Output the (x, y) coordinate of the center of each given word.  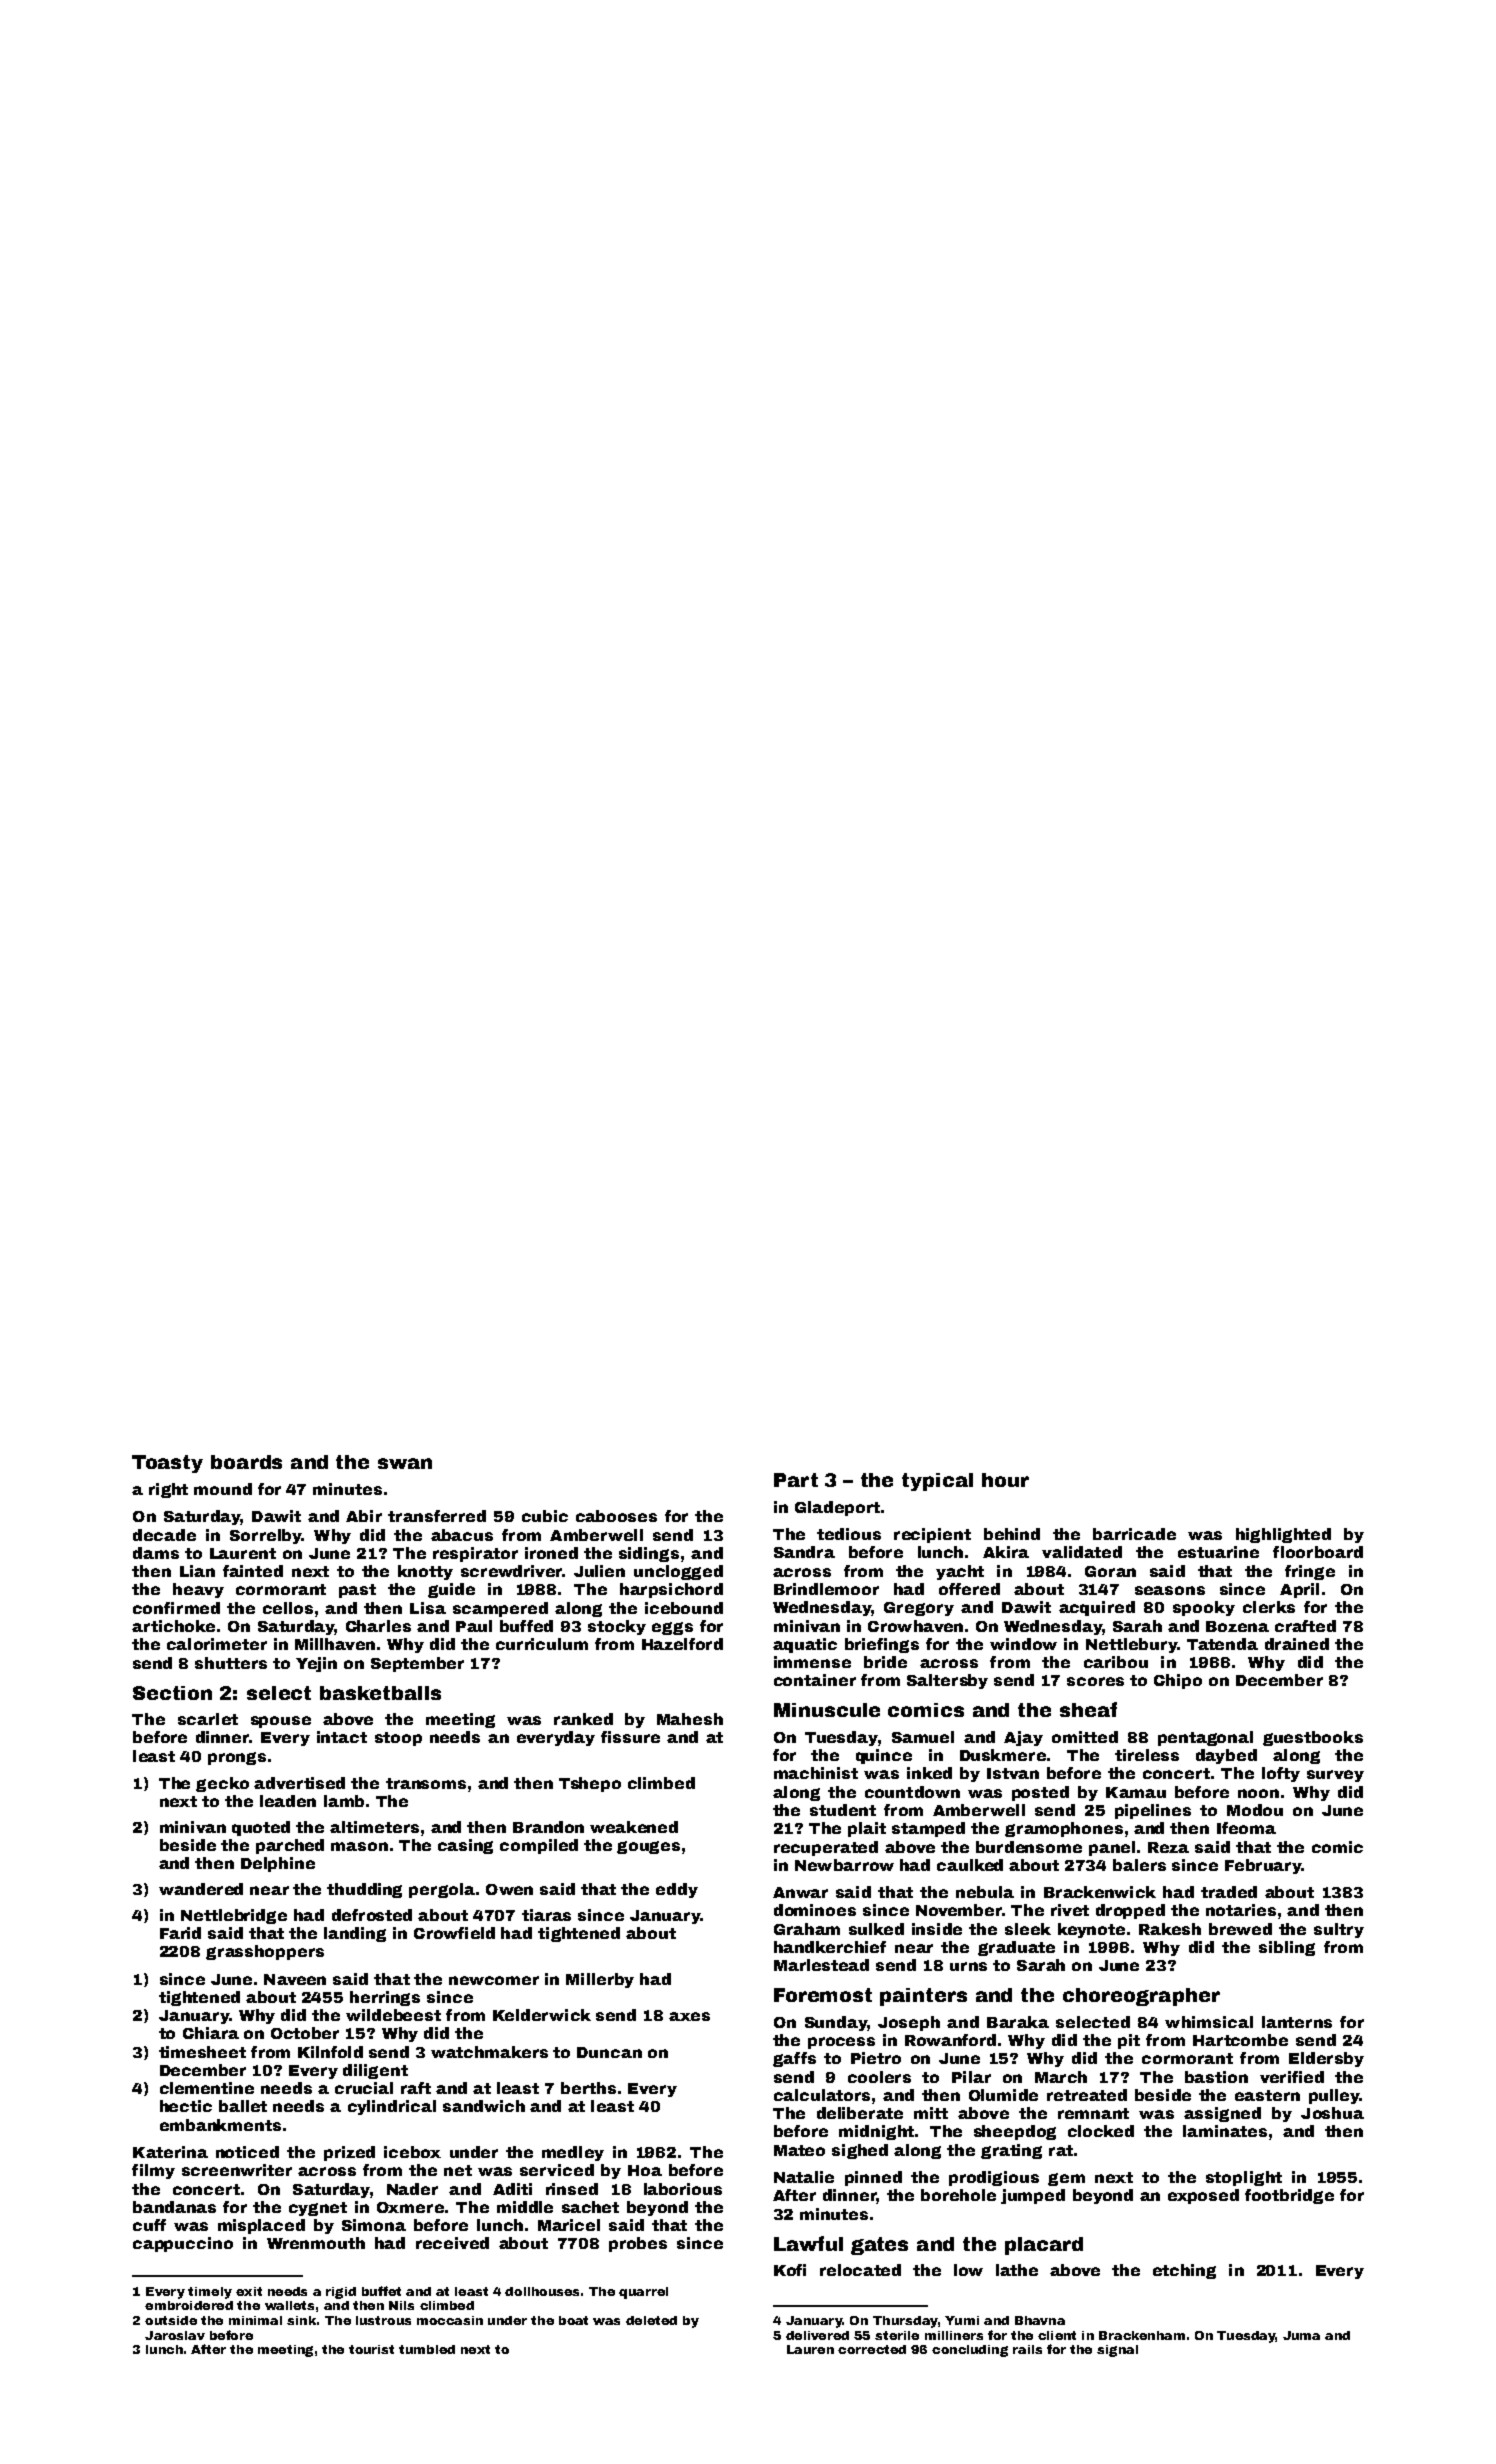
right (168, 1490)
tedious (849, 1534)
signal (1117, 2351)
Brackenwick (1100, 1892)
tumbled (427, 2349)
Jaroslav (175, 2335)
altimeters (374, 1827)
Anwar (800, 1892)
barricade (1134, 1534)
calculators (822, 2095)
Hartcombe (1240, 2040)
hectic (186, 2106)
